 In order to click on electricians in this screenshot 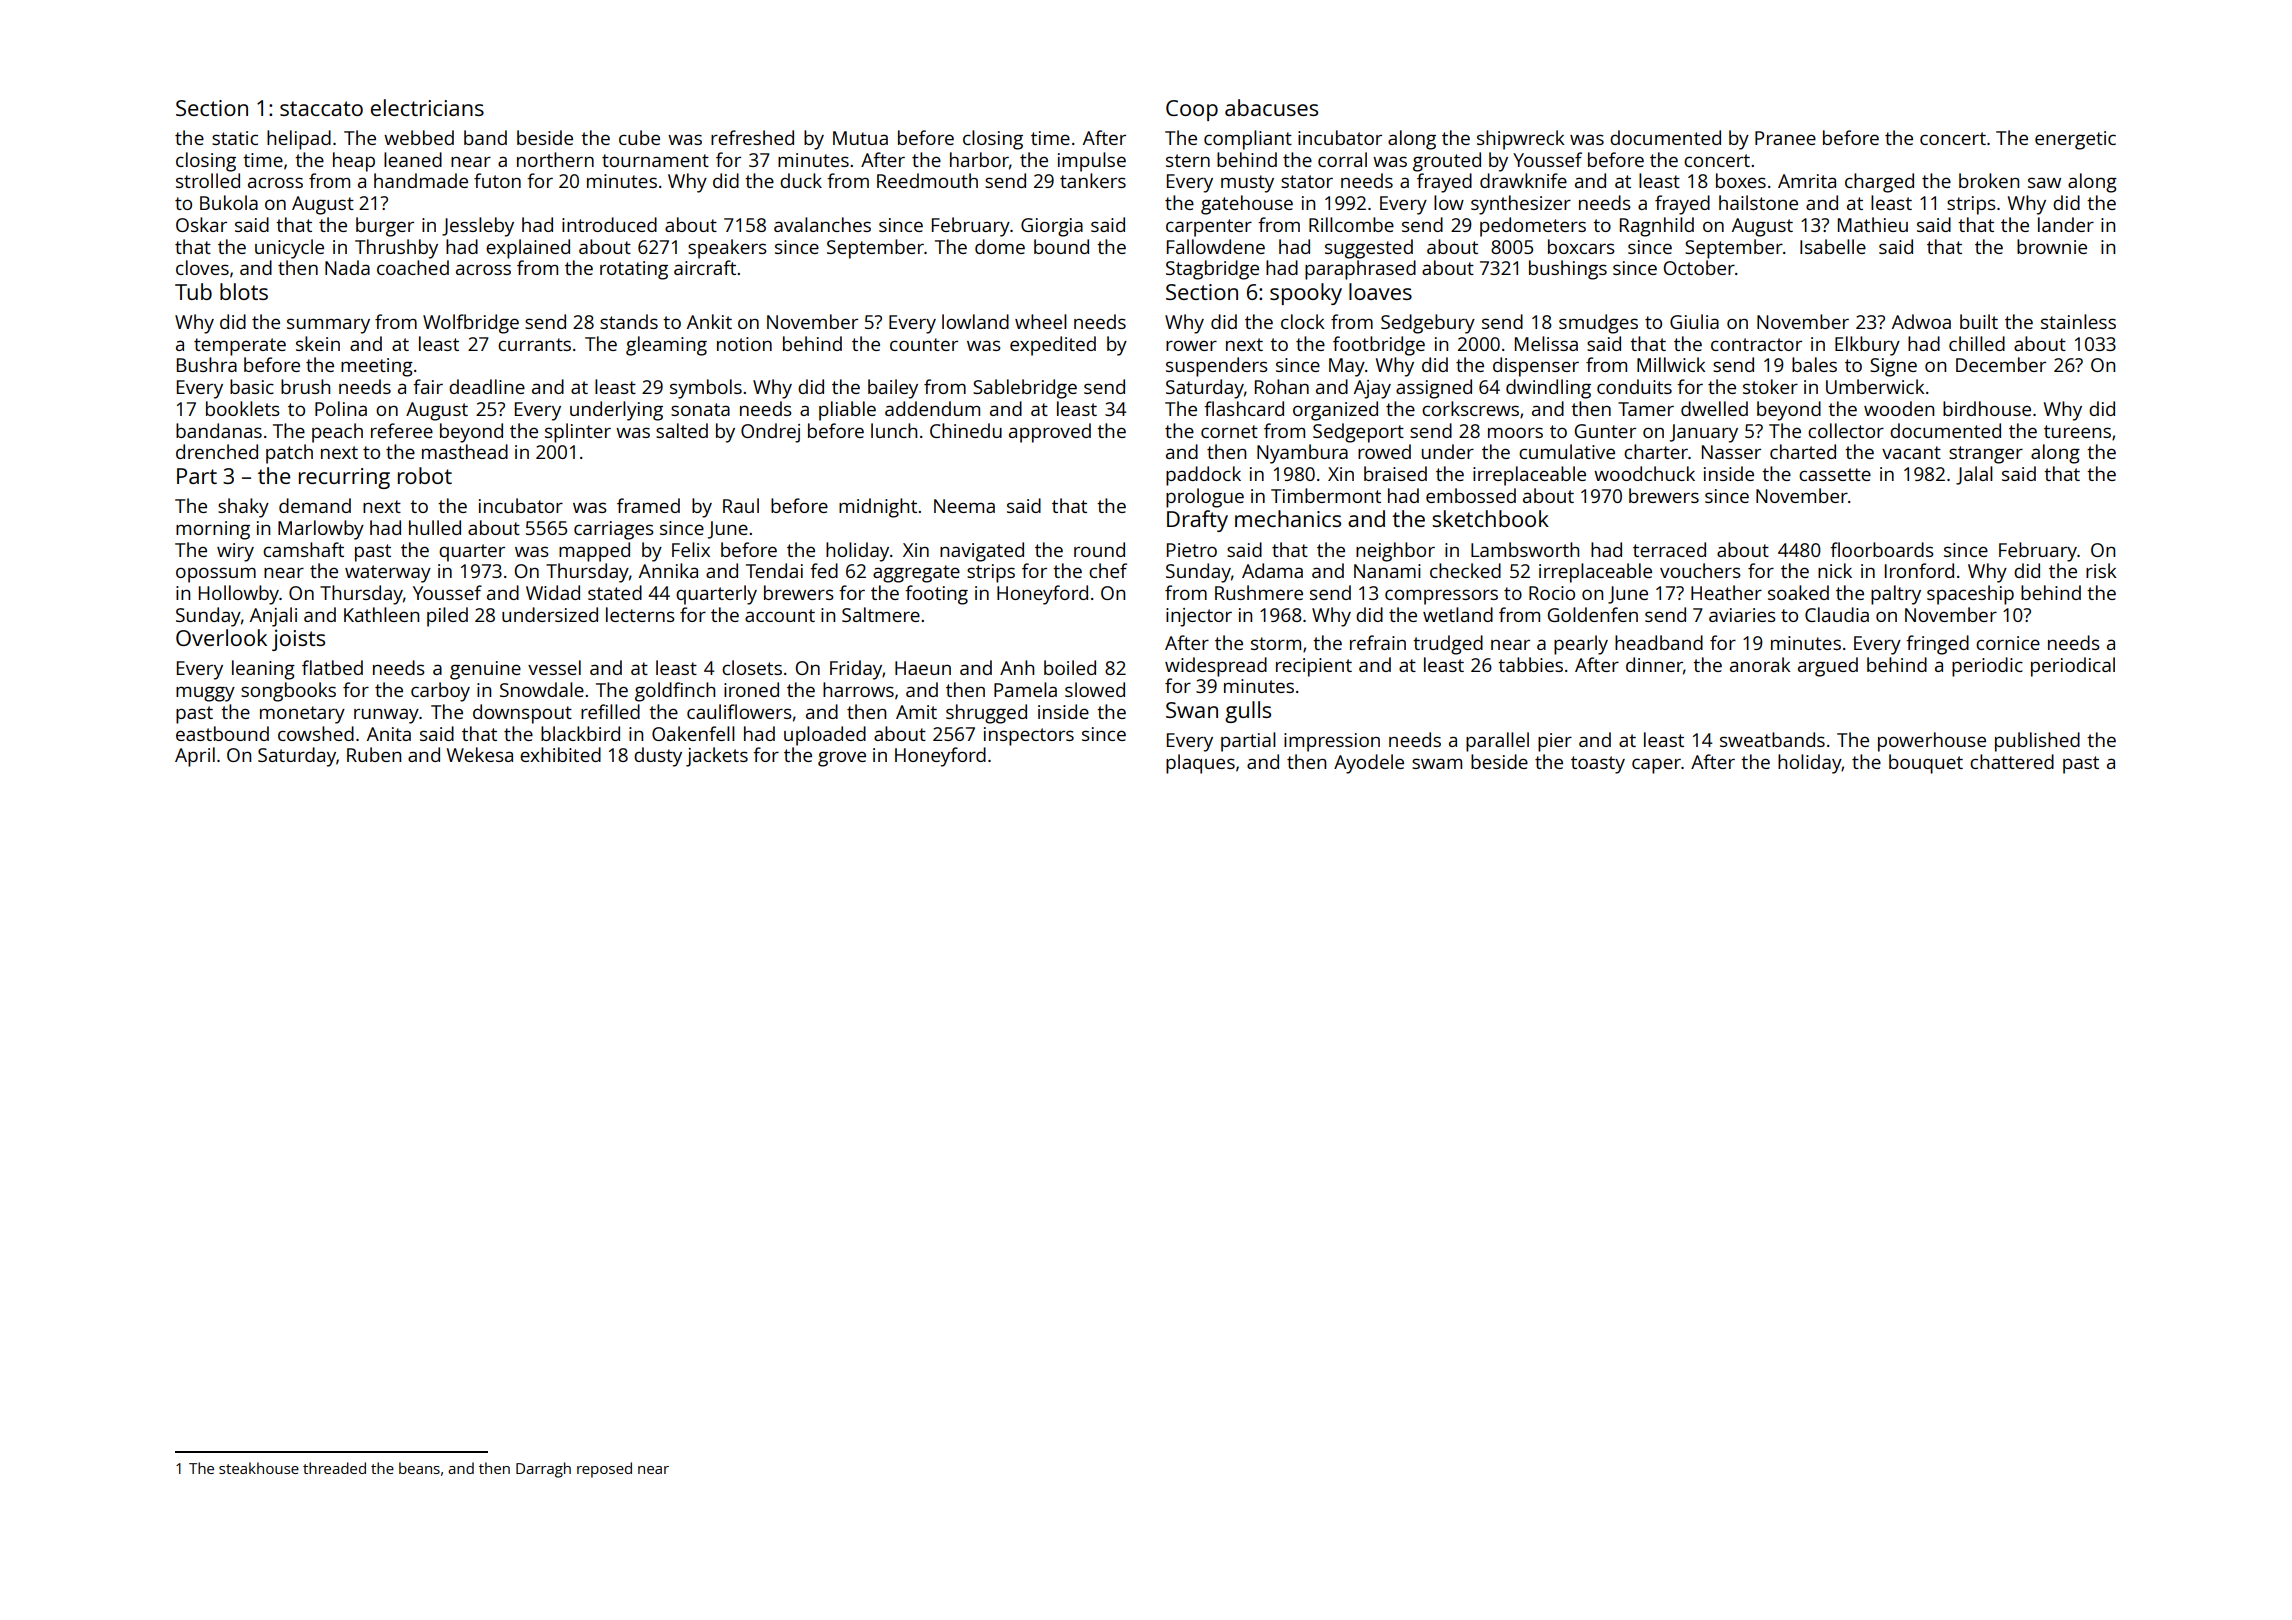, I will do `click(427, 107)`.
